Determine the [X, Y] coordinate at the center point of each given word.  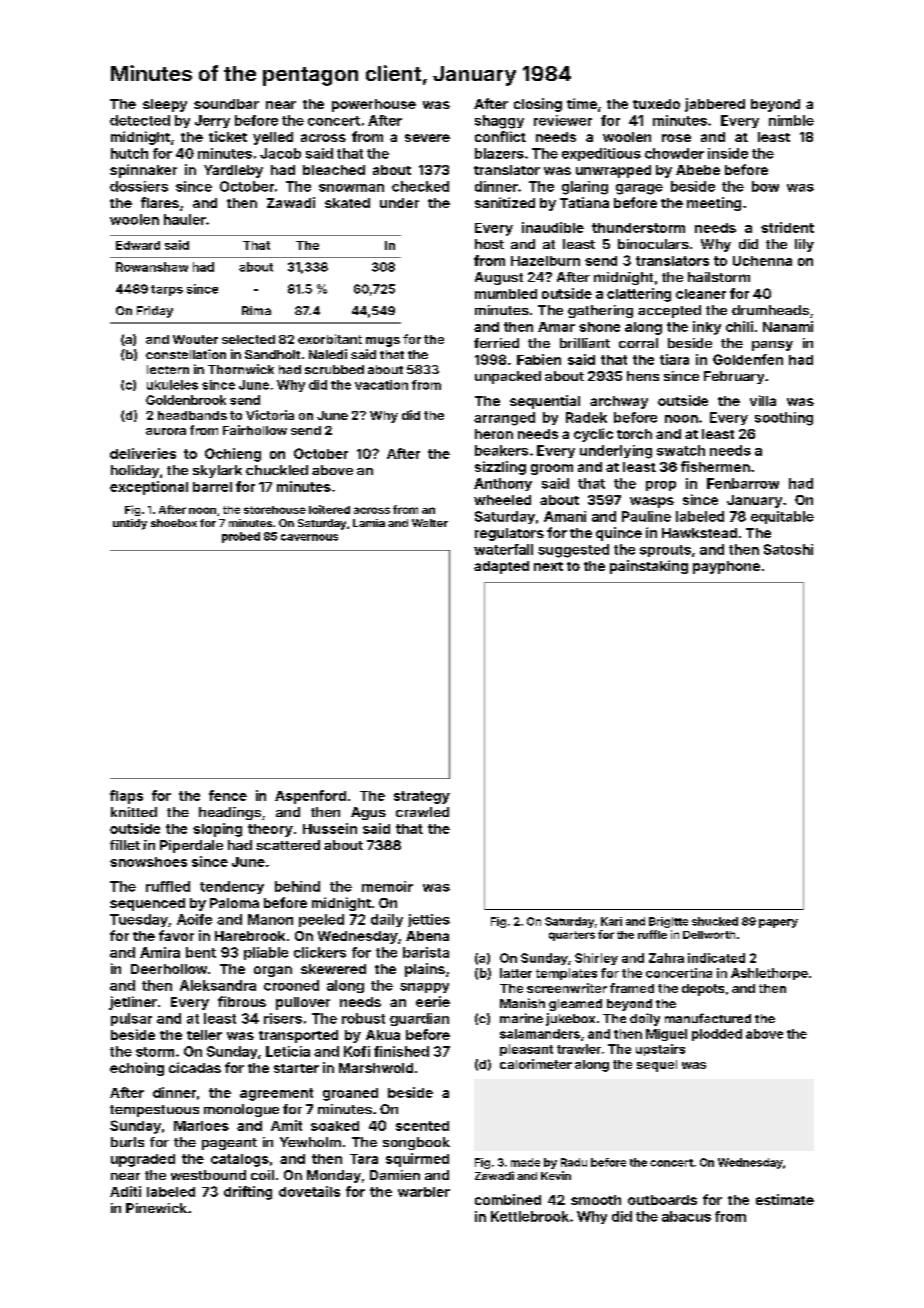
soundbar [226, 104]
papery [778, 923]
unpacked [508, 377]
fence [228, 795]
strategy [422, 797]
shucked [715, 921]
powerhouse [374, 105]
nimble [791, 120]
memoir [387, 886]
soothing [784, 419]
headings [230, 813]
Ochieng [233, 455]
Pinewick [156, 1208]
